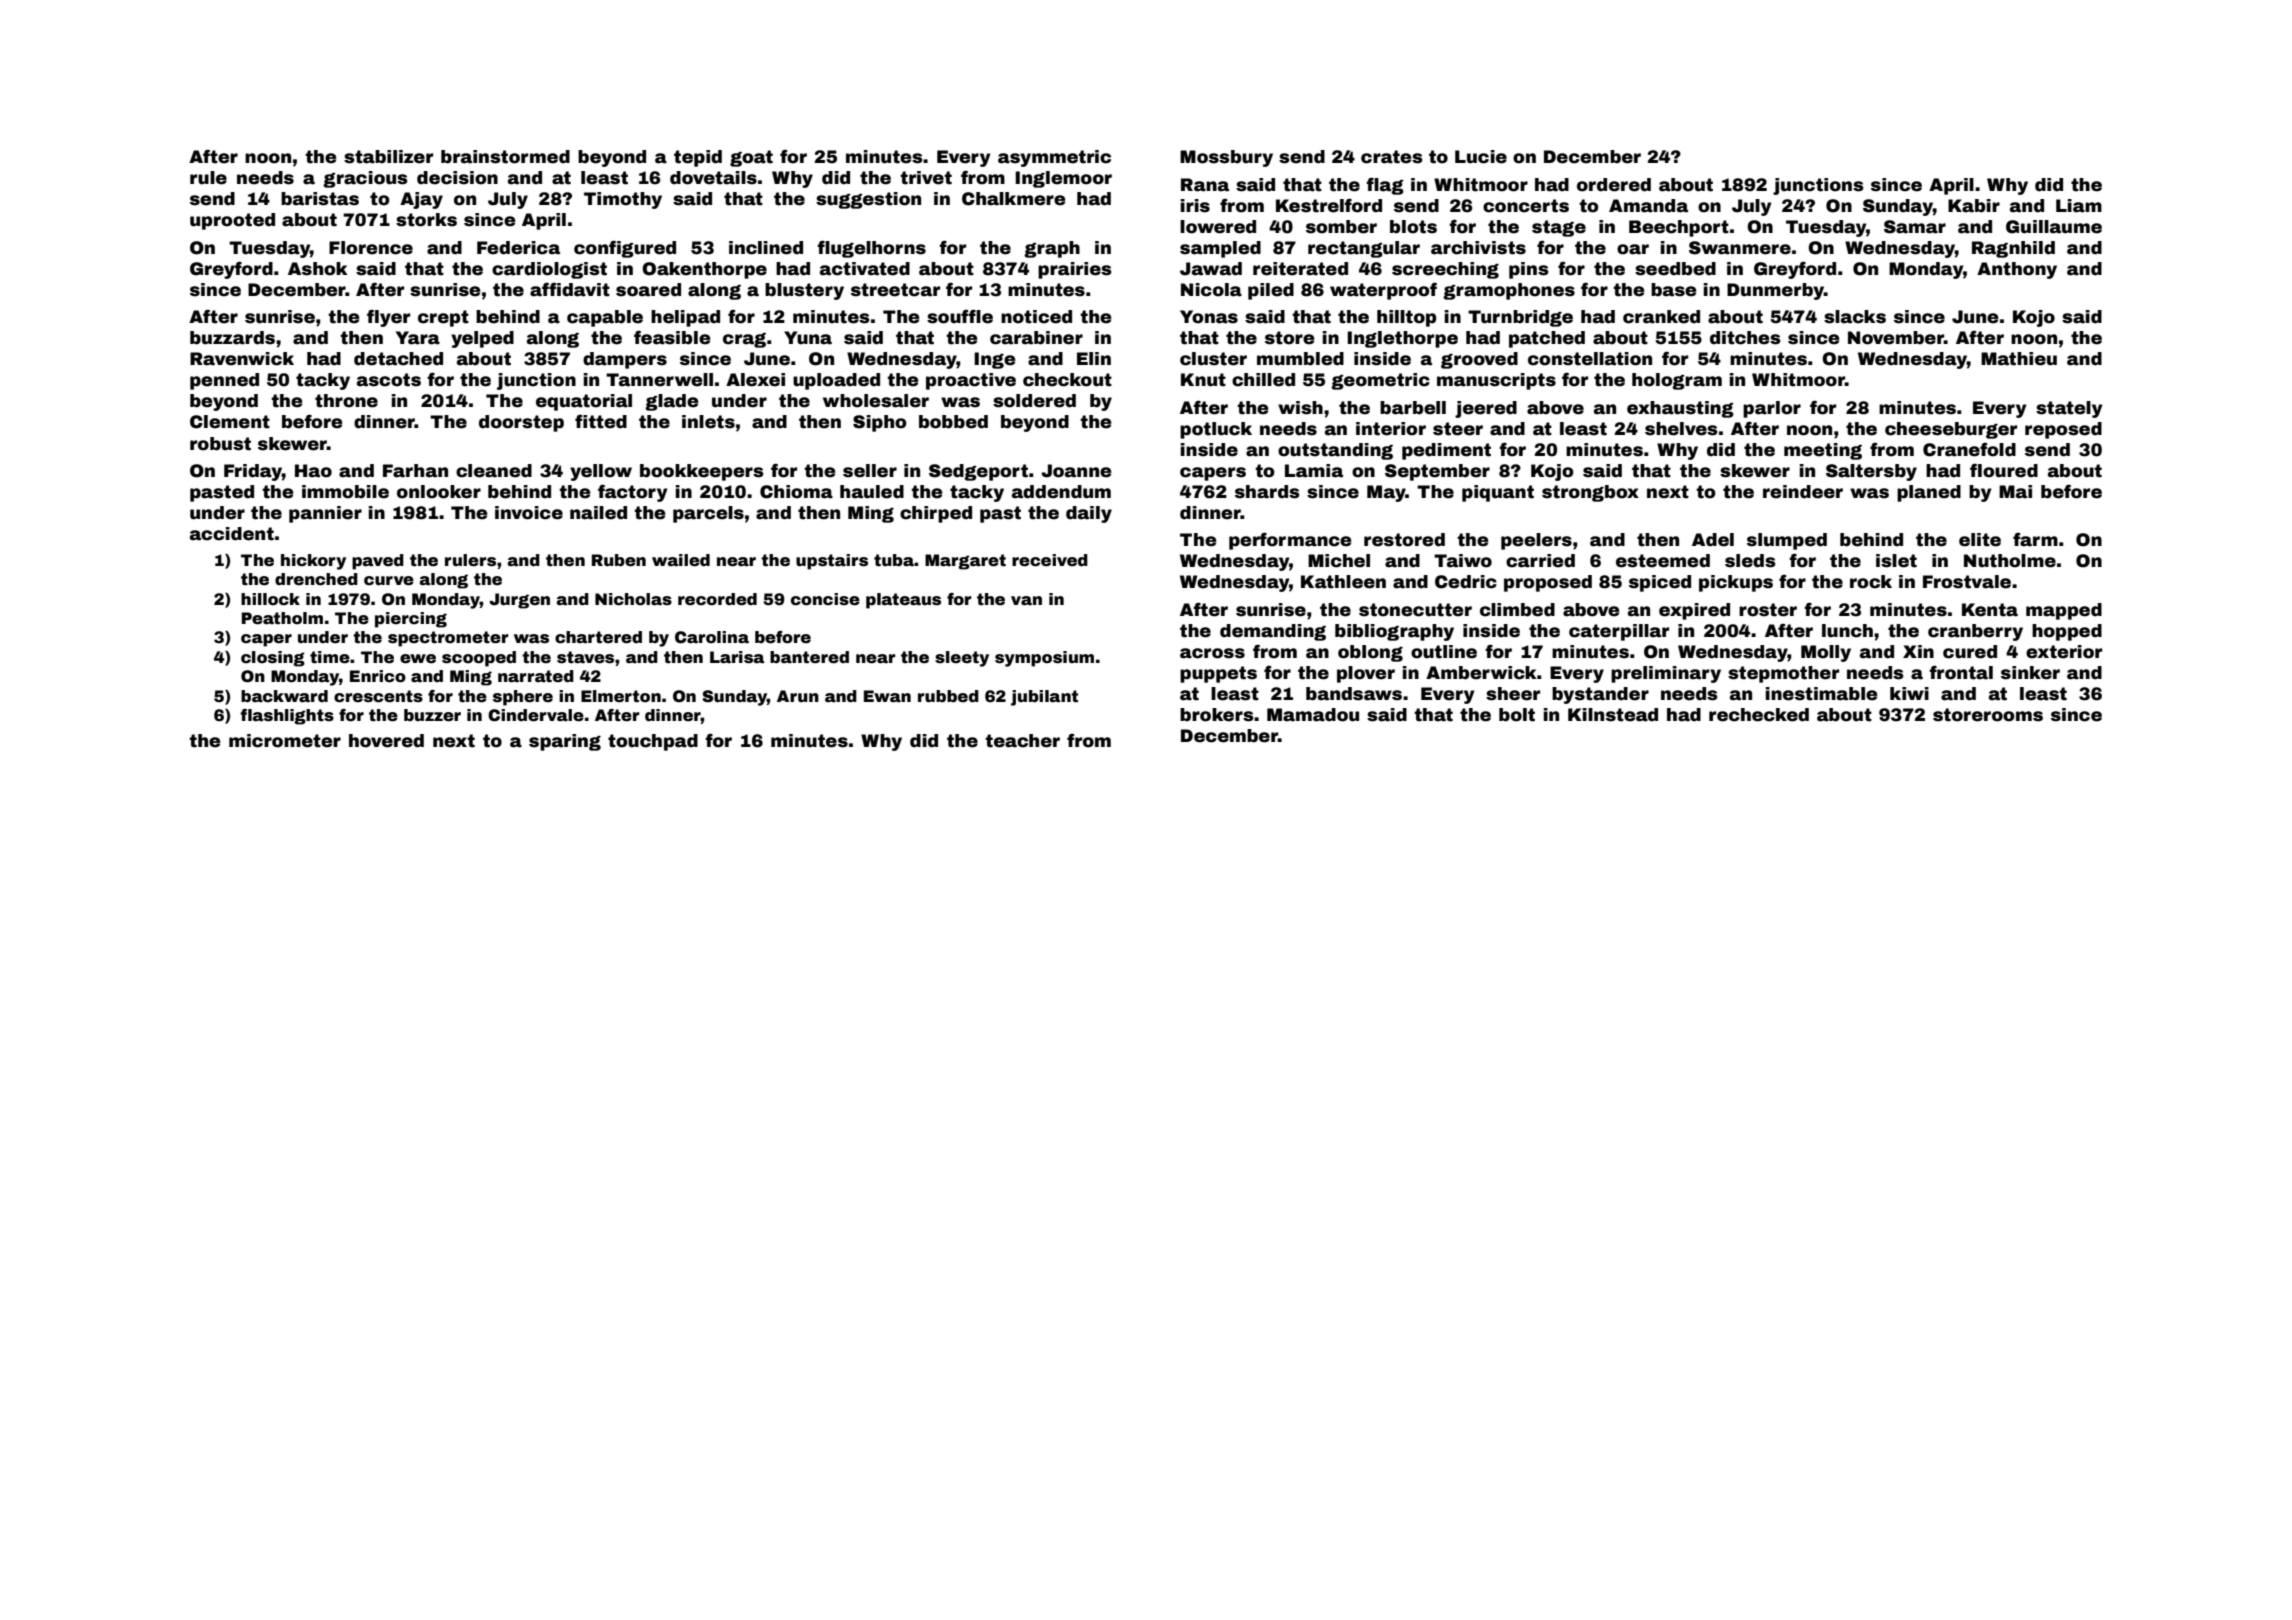  Describe the element at coordinates (320, 199) in the image. I see `baristas` at that location.
